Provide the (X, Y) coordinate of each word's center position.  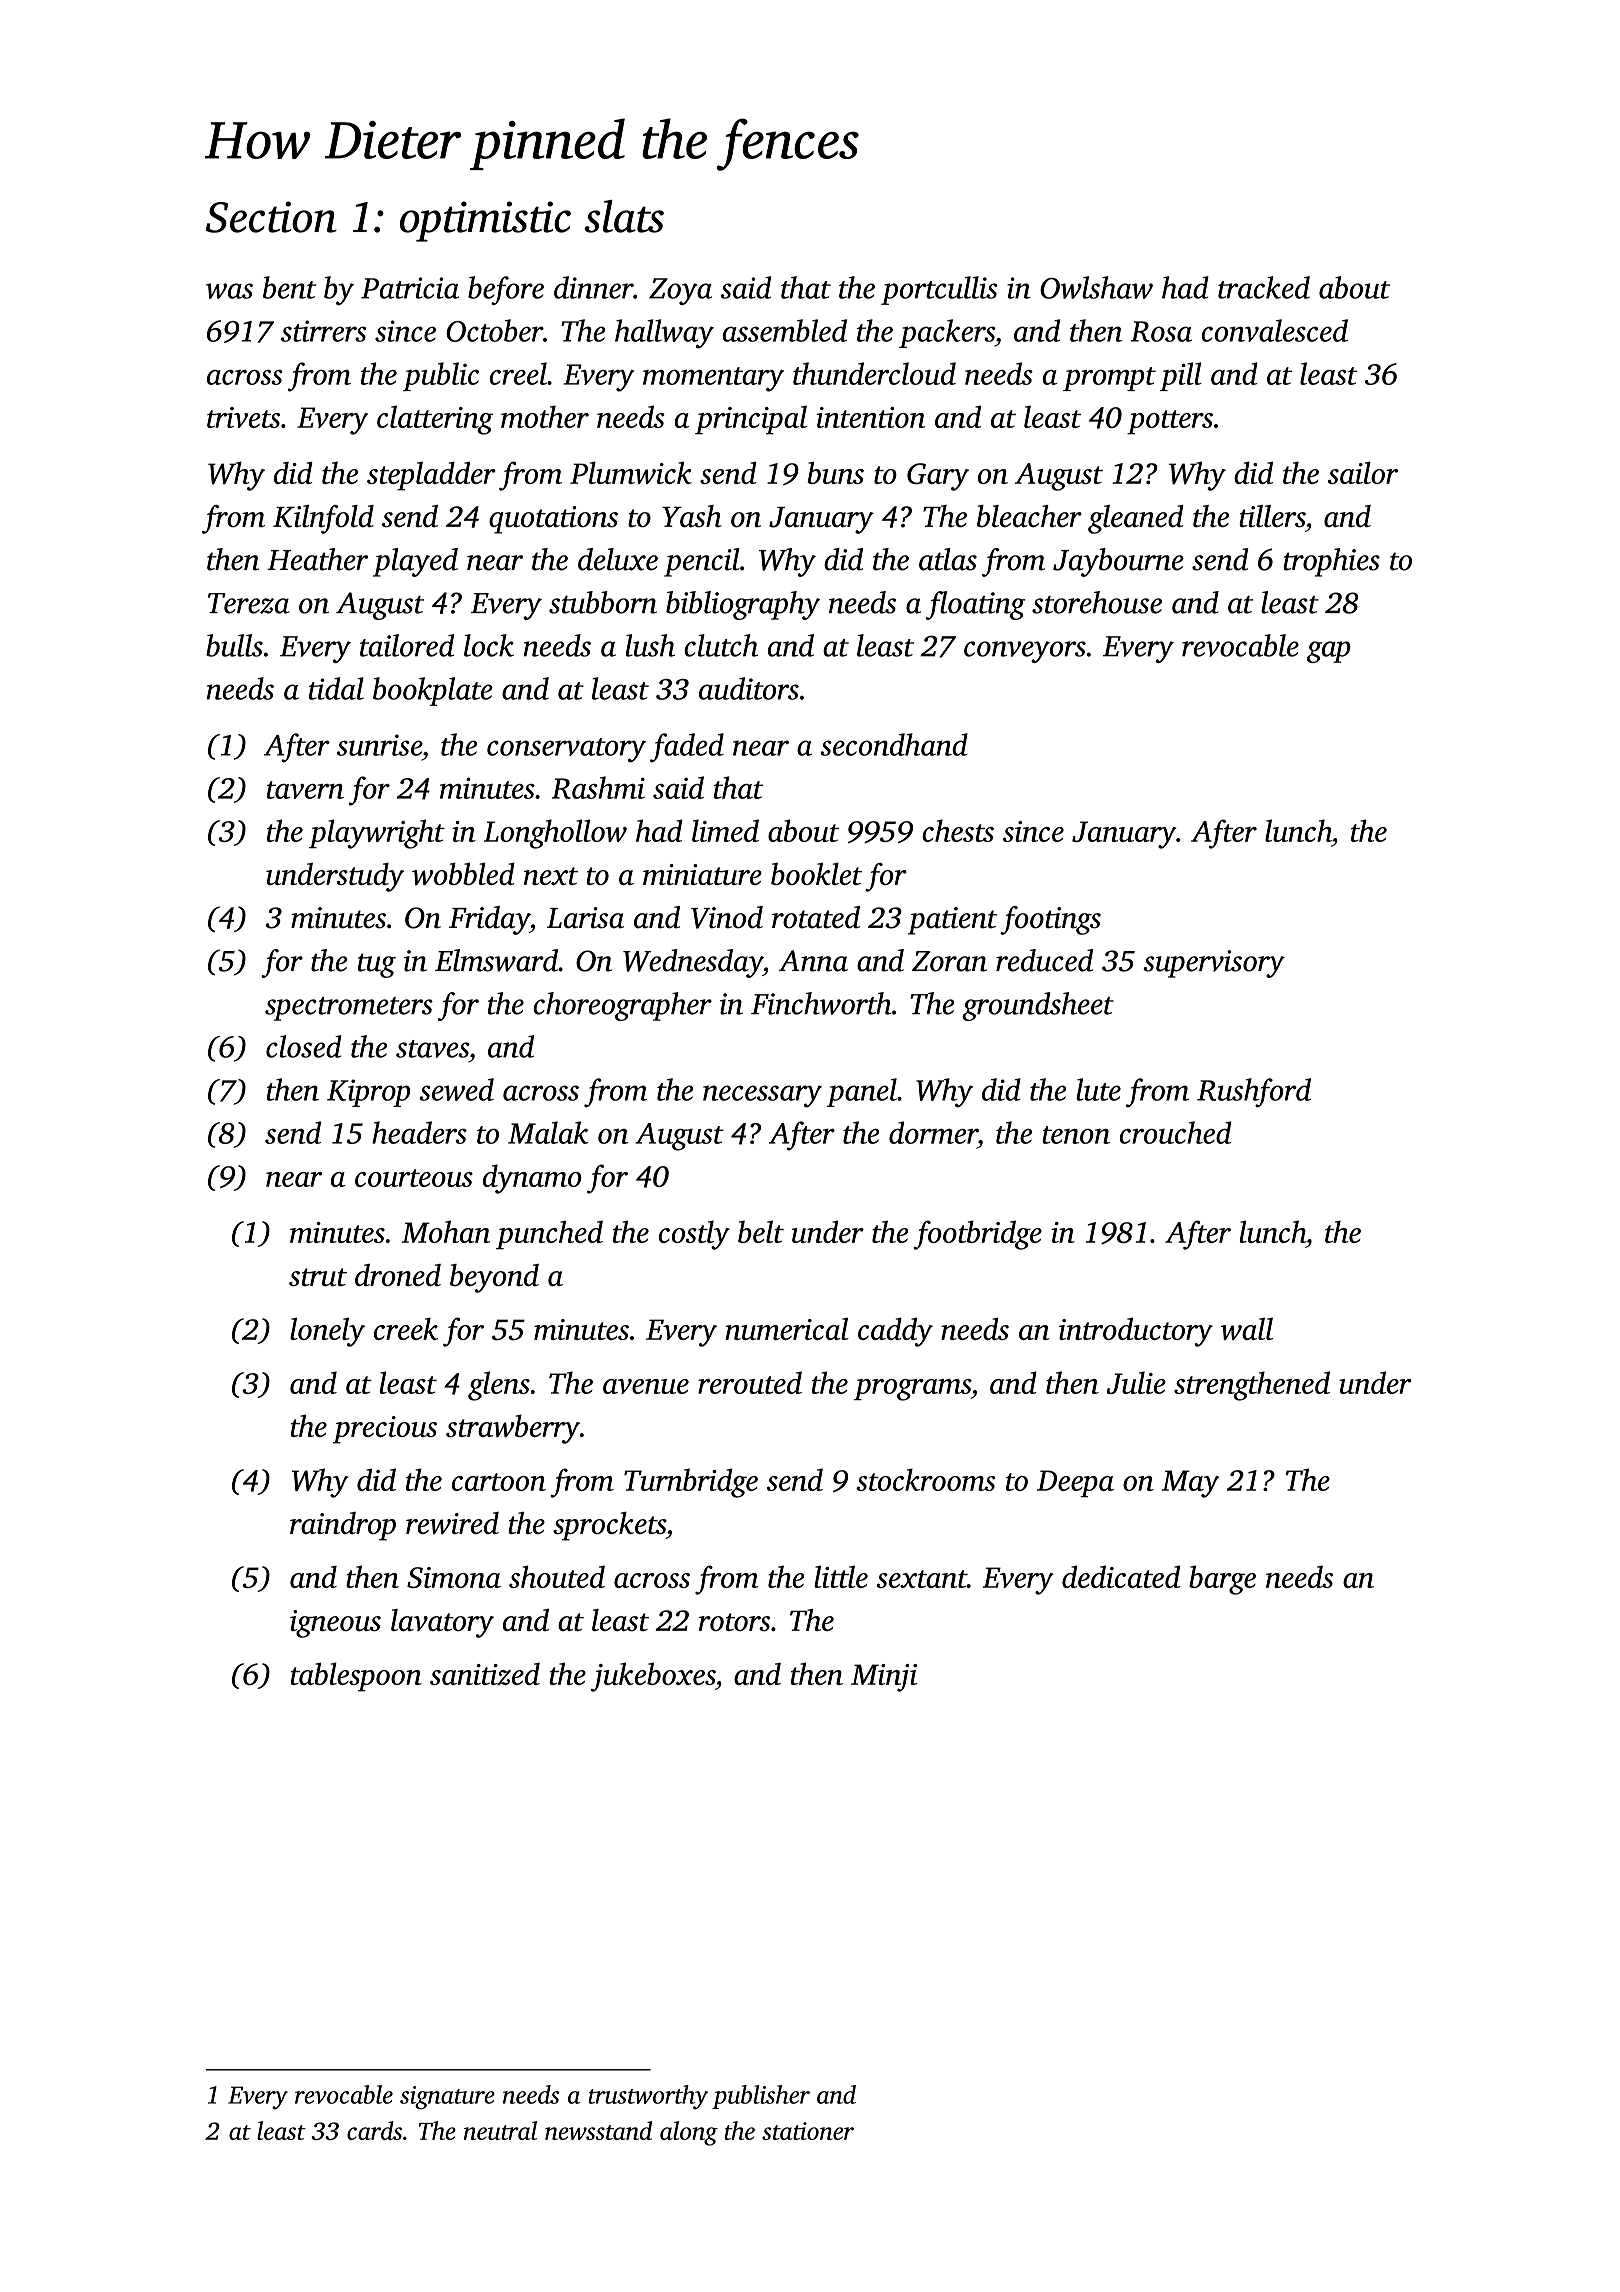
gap (1329, 652)
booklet (816, 874)
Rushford (1254, 1093)
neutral (500, 2130)
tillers (1272, 516)
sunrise (379, 745)
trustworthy (648, 2097)
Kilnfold (323, 519)
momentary (713, 379)
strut (318, 1277)
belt (761, 1231)
